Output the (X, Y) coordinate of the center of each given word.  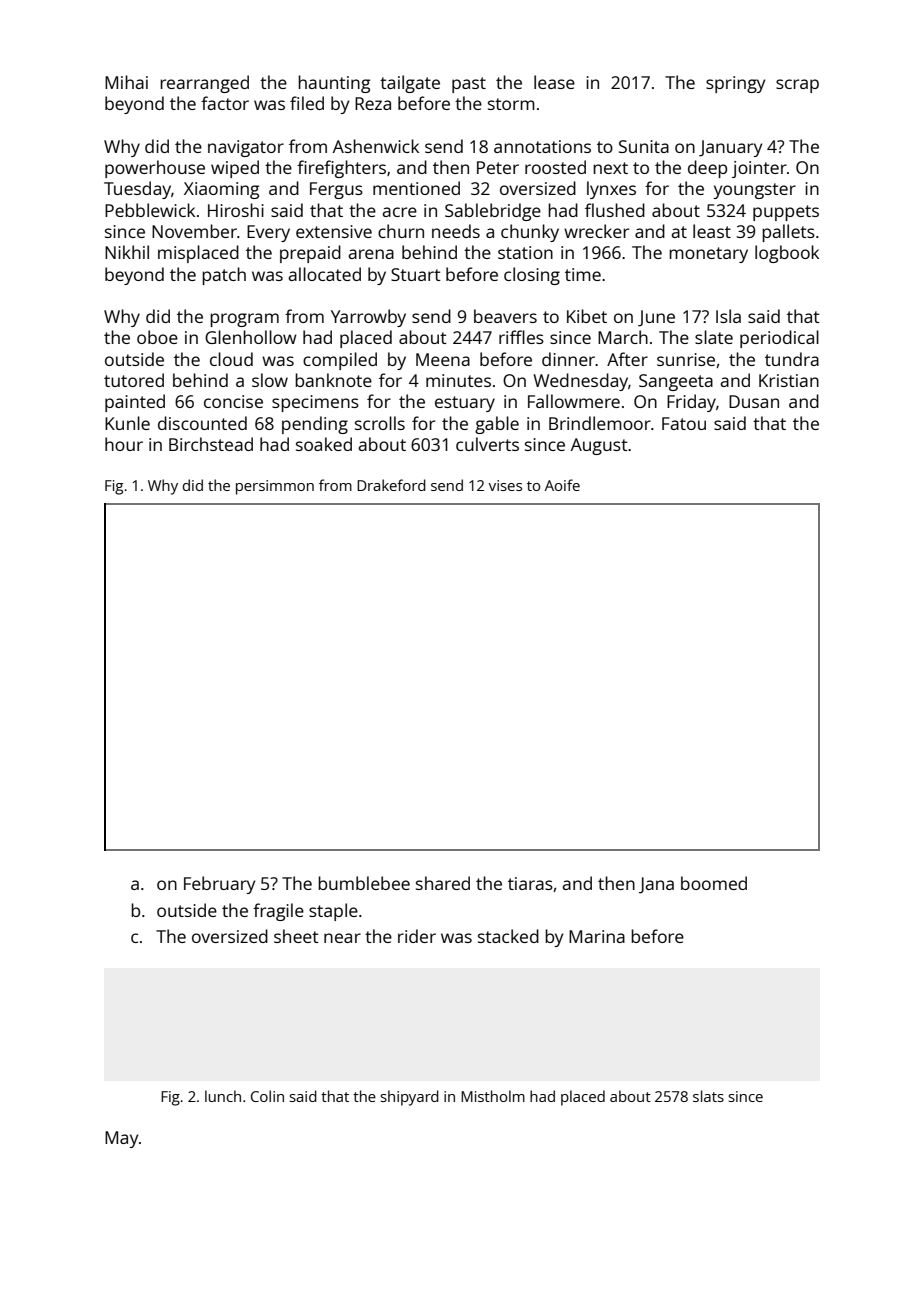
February (220, 885)
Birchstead (211, 444)
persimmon (275, 487)
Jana (656, 885)
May (122, 1139)
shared (443, 883)
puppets (786, 213)
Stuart (416, 274)
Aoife (562, 485)
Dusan (754, 401)
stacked (508, 936)
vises (505, 485)
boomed (714, 883)
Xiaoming (221, 190)
